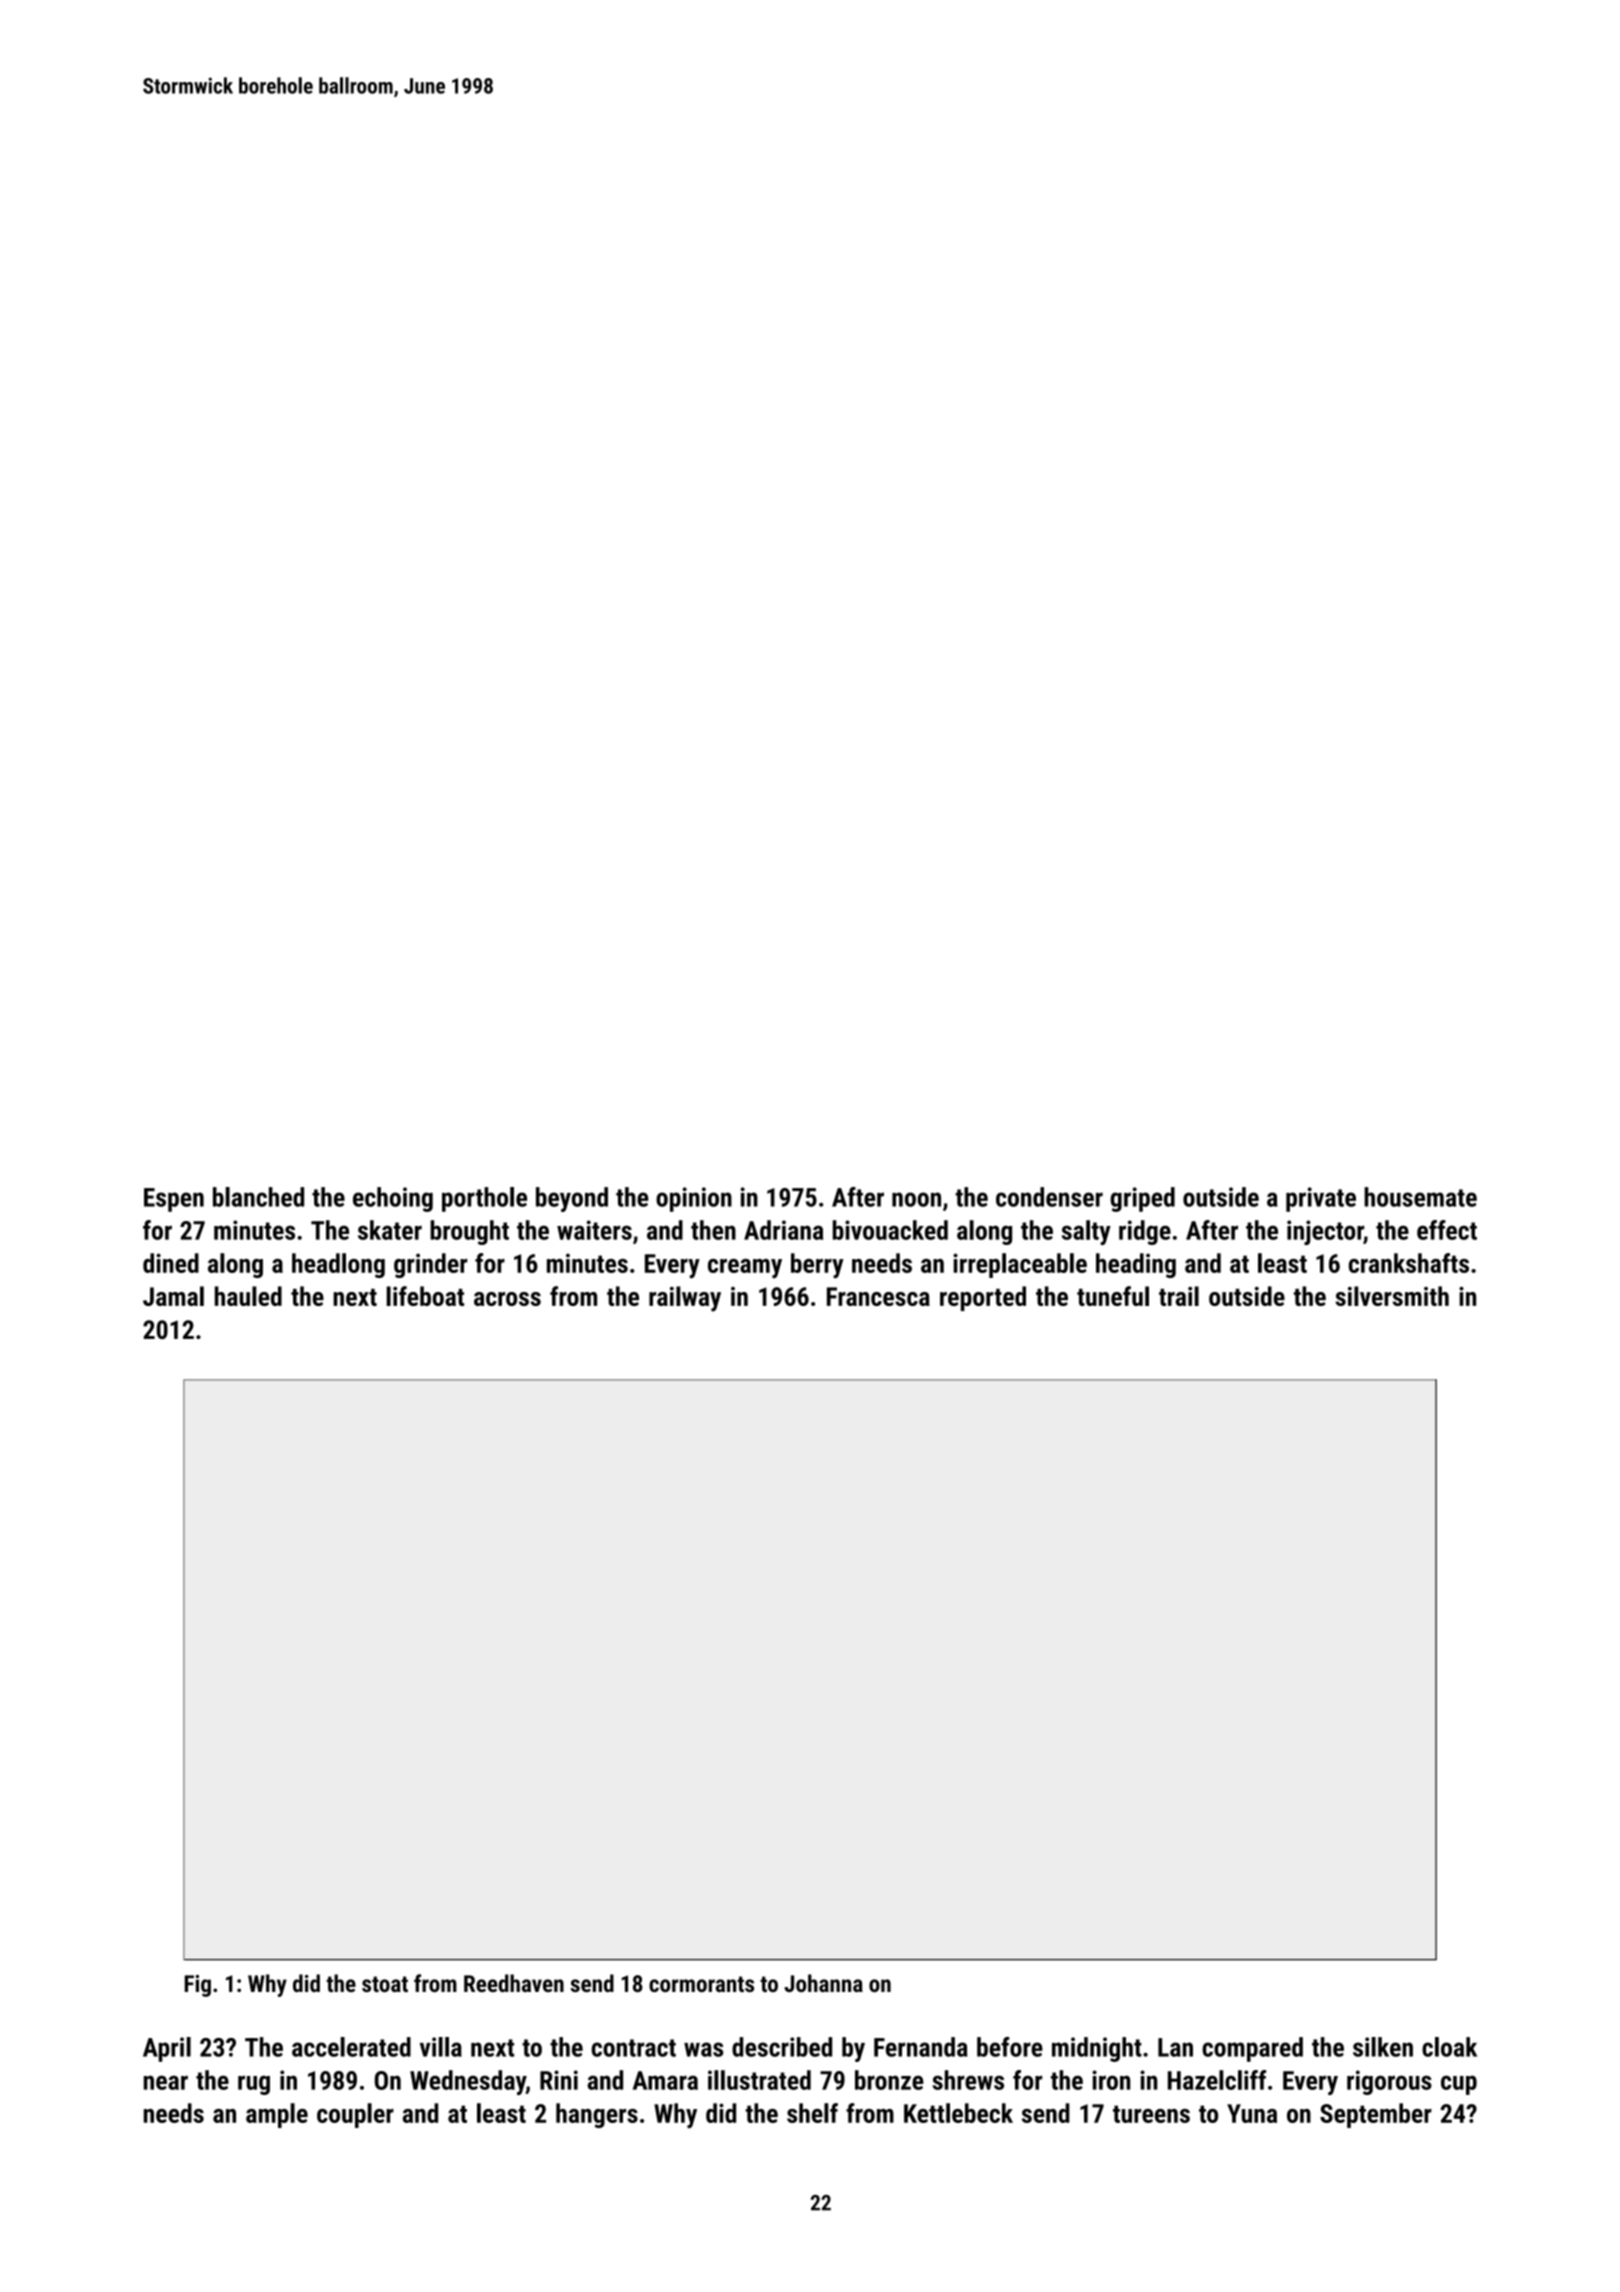 This screenshot has width=1620, height=2292. What do you see at coordinates (685, 1299) in the screenshot?
I see `railway` at bounding box center [685, 1299].
